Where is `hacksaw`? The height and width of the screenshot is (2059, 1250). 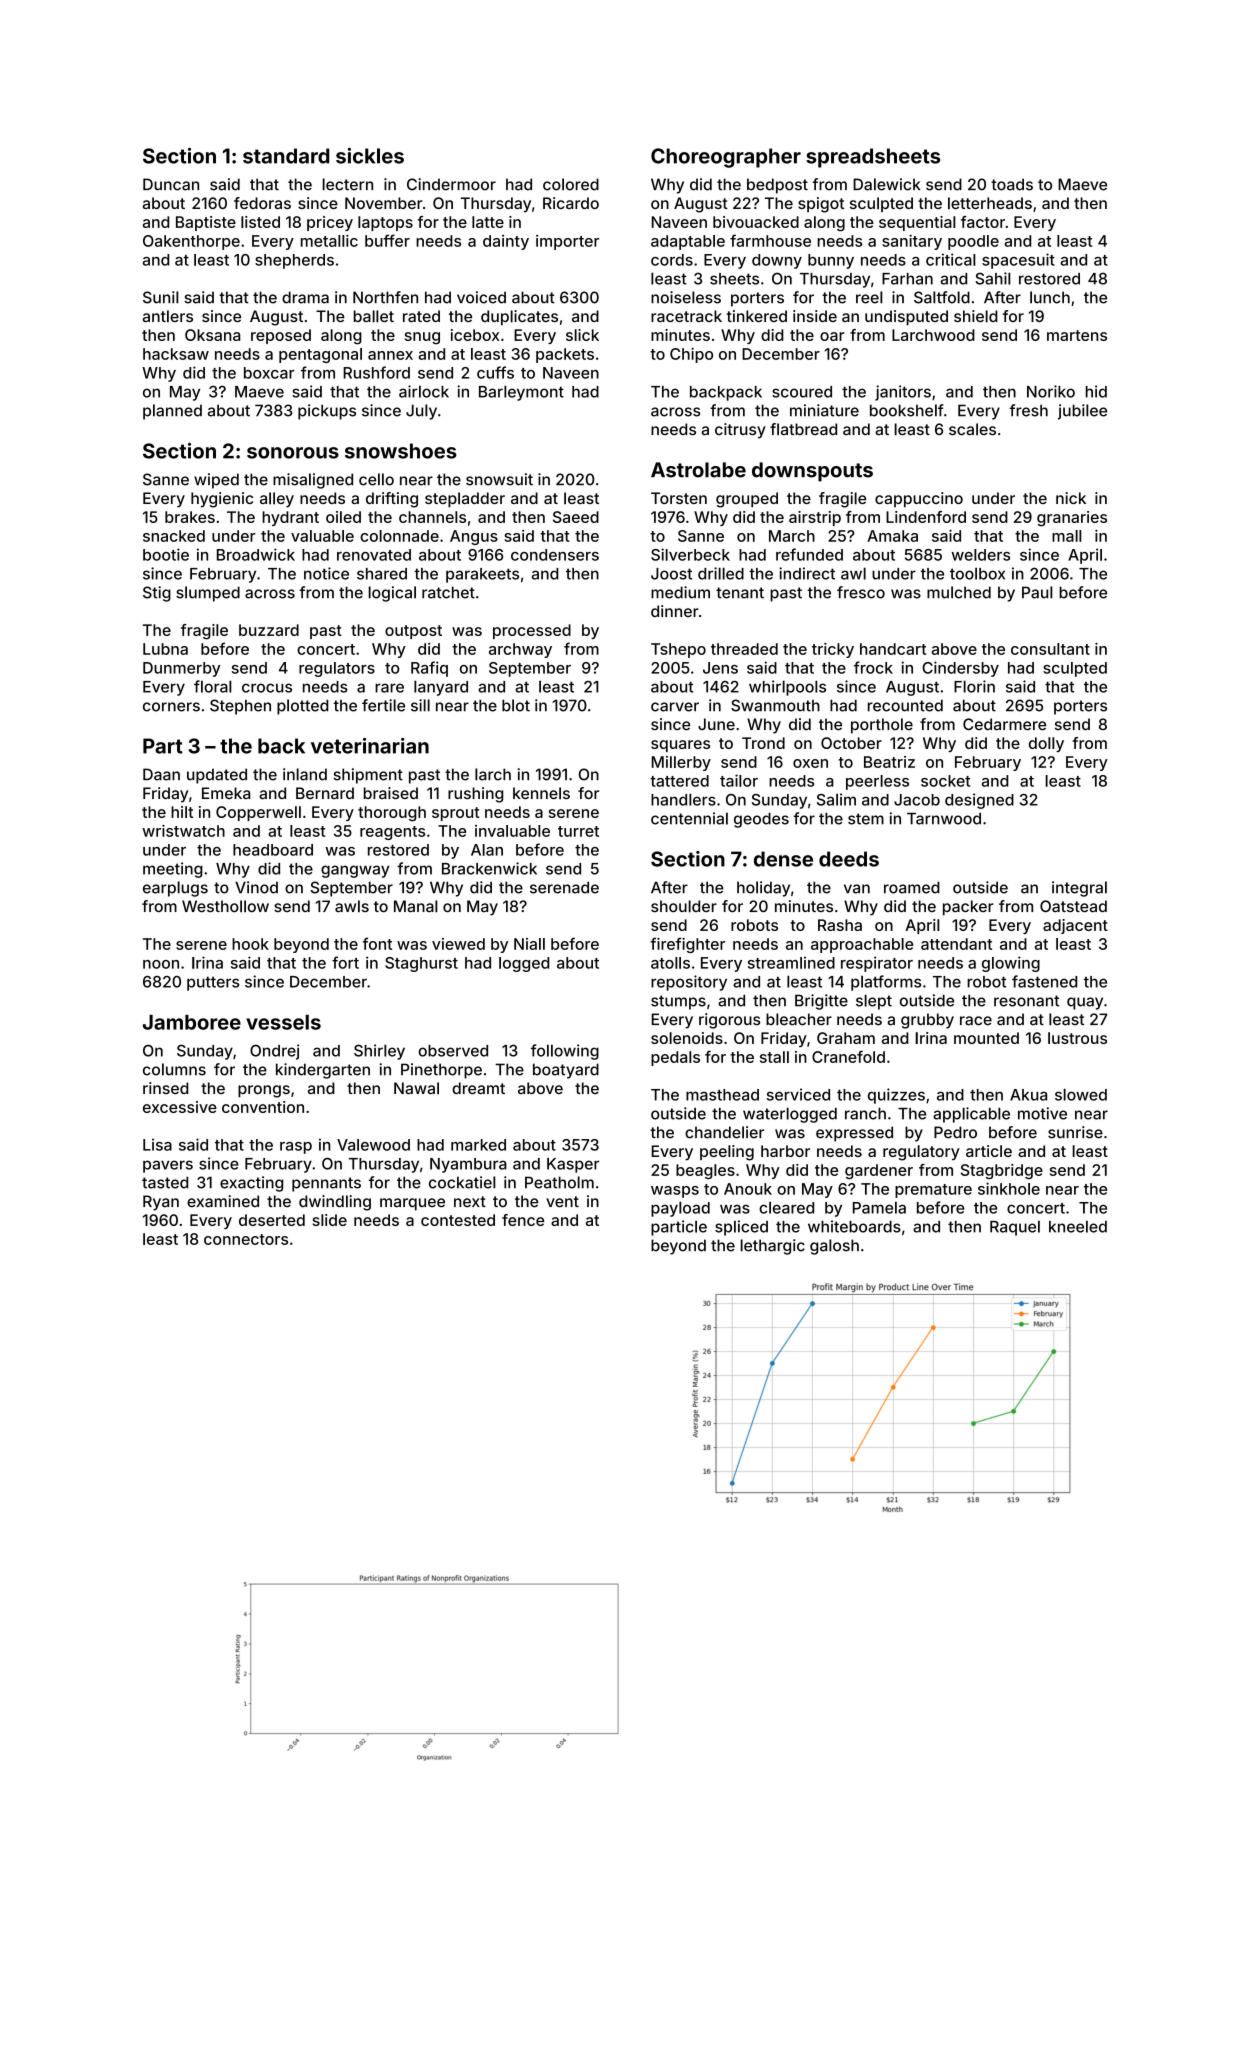
hacksaw is located at coordinates (176, 354).
